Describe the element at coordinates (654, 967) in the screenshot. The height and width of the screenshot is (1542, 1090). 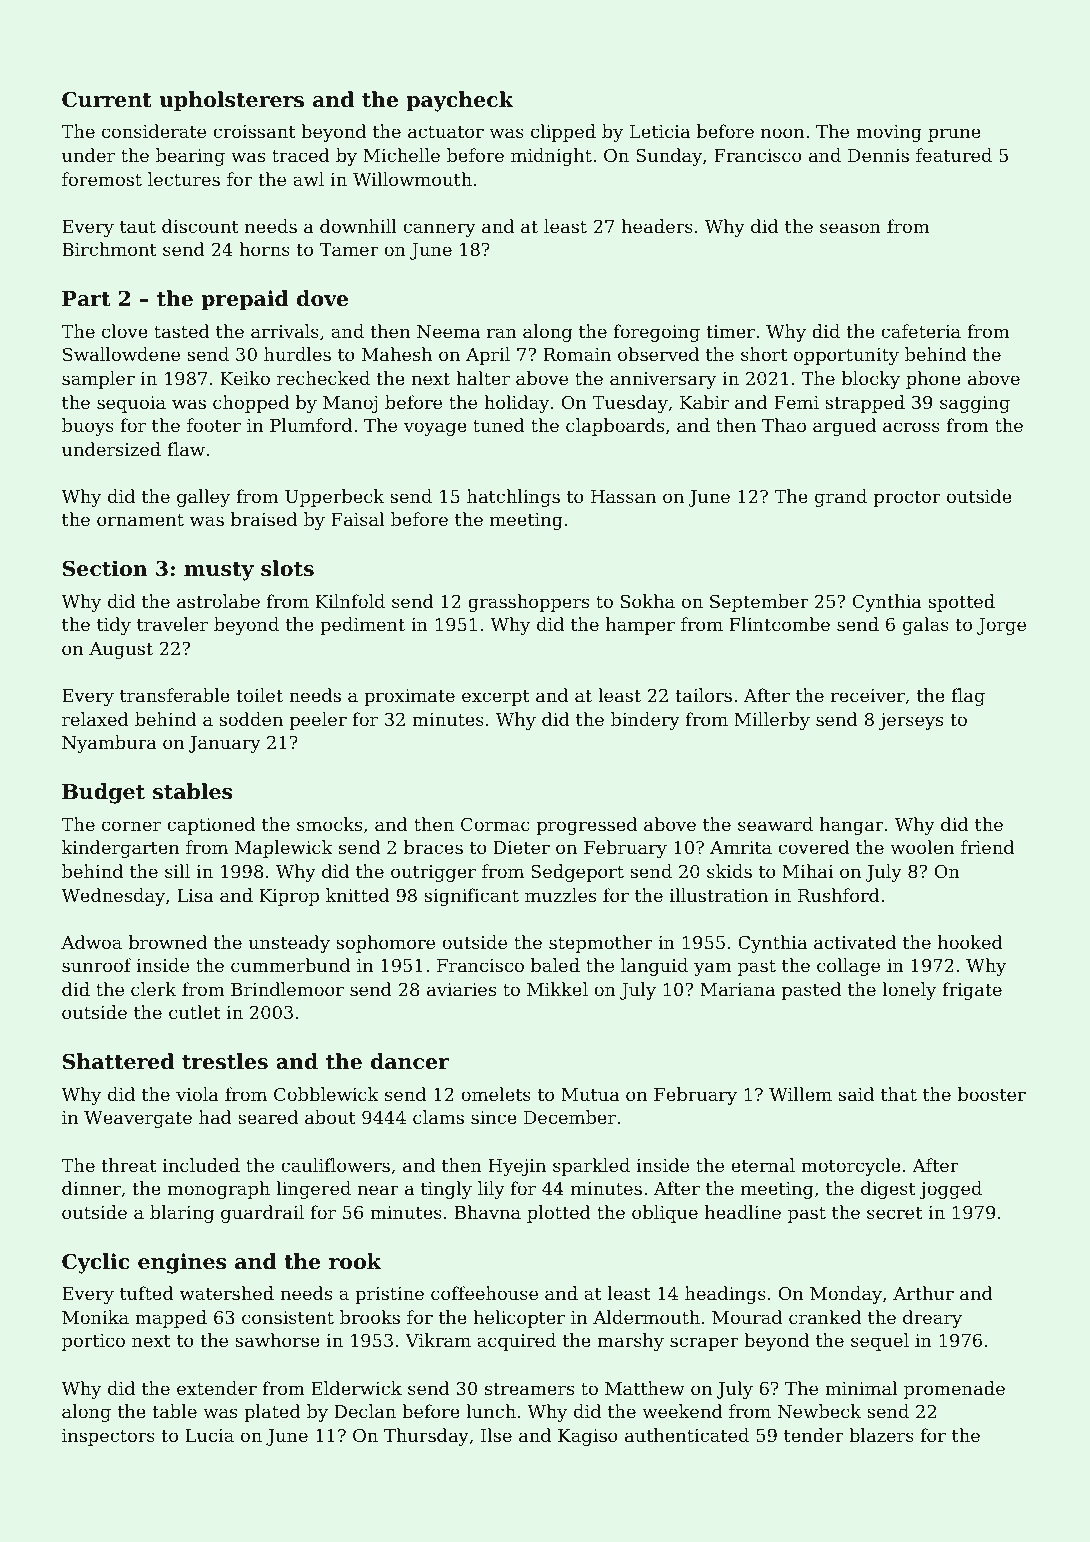
I see `languid` at that location.
